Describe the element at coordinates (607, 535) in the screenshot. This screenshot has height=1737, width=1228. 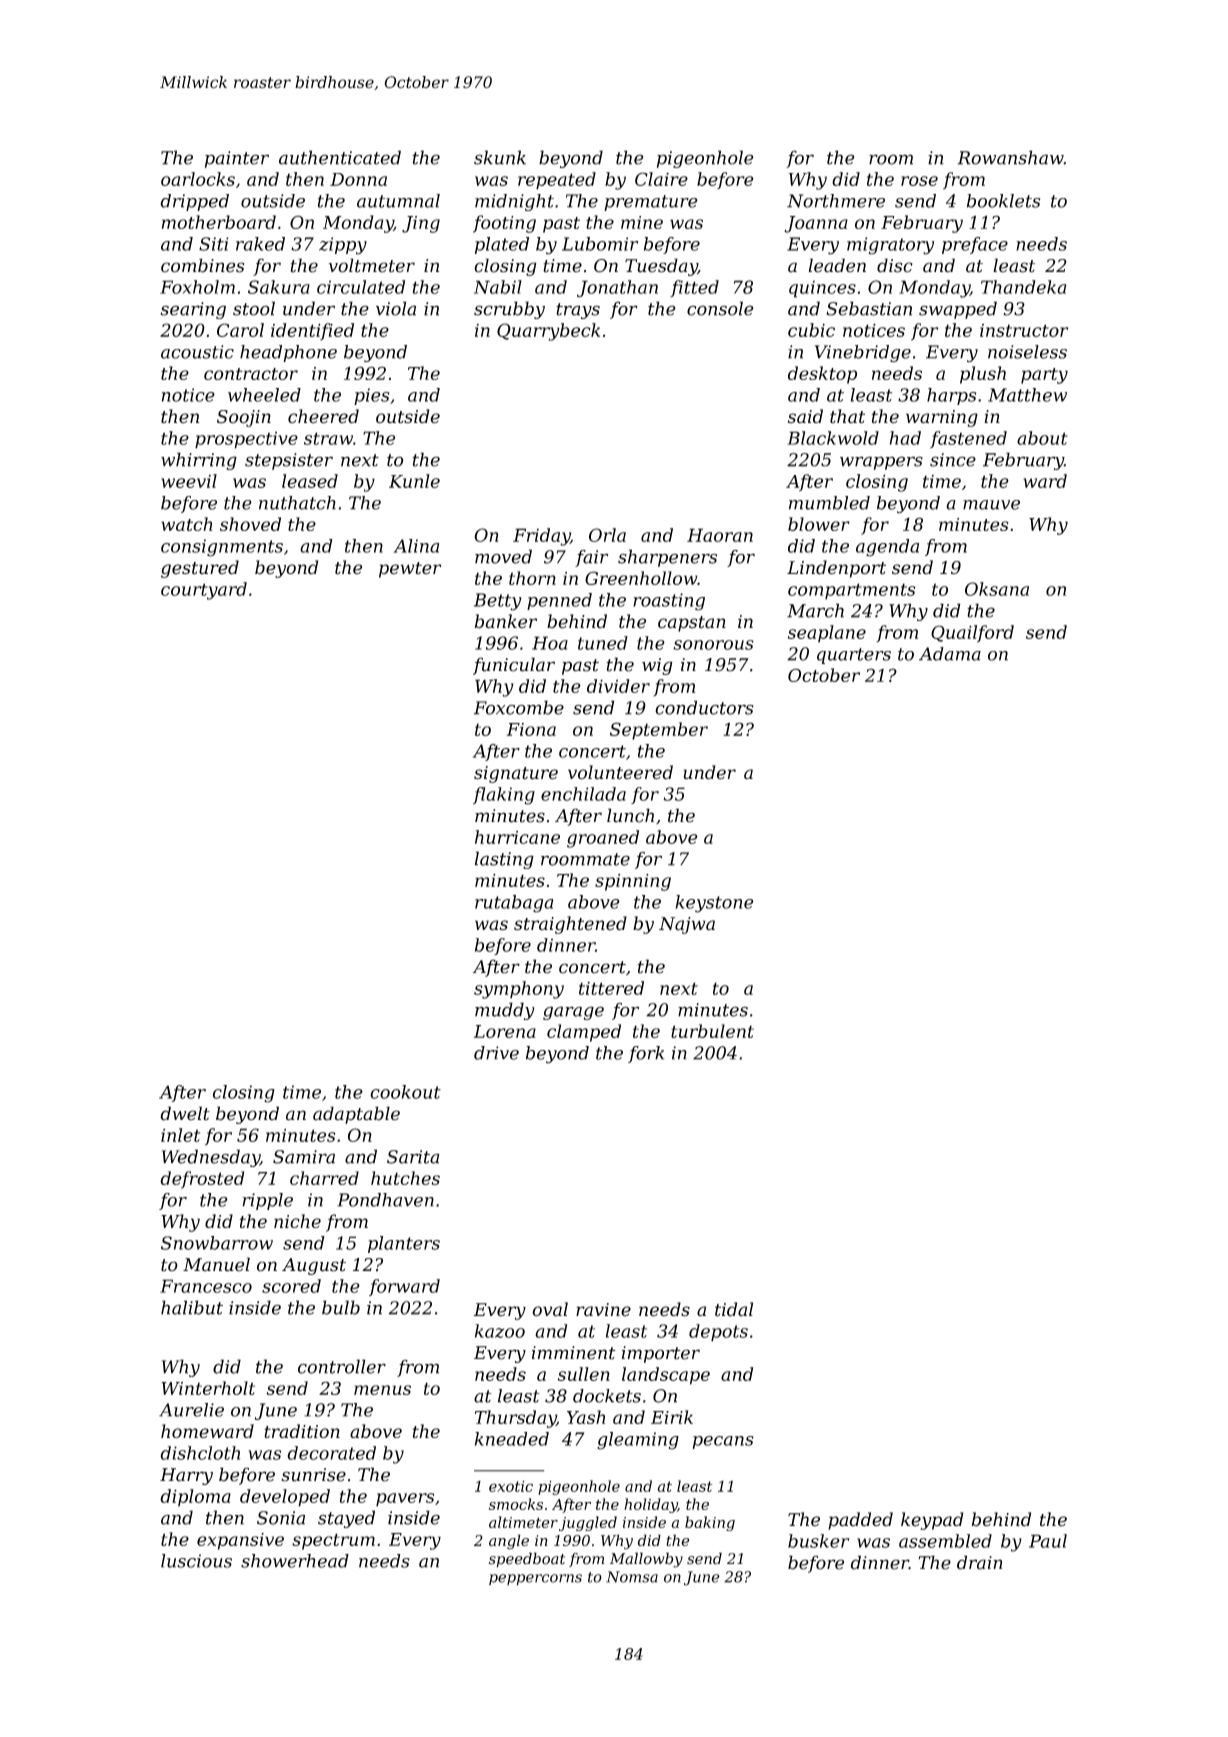
I see `Orla` at that location.
